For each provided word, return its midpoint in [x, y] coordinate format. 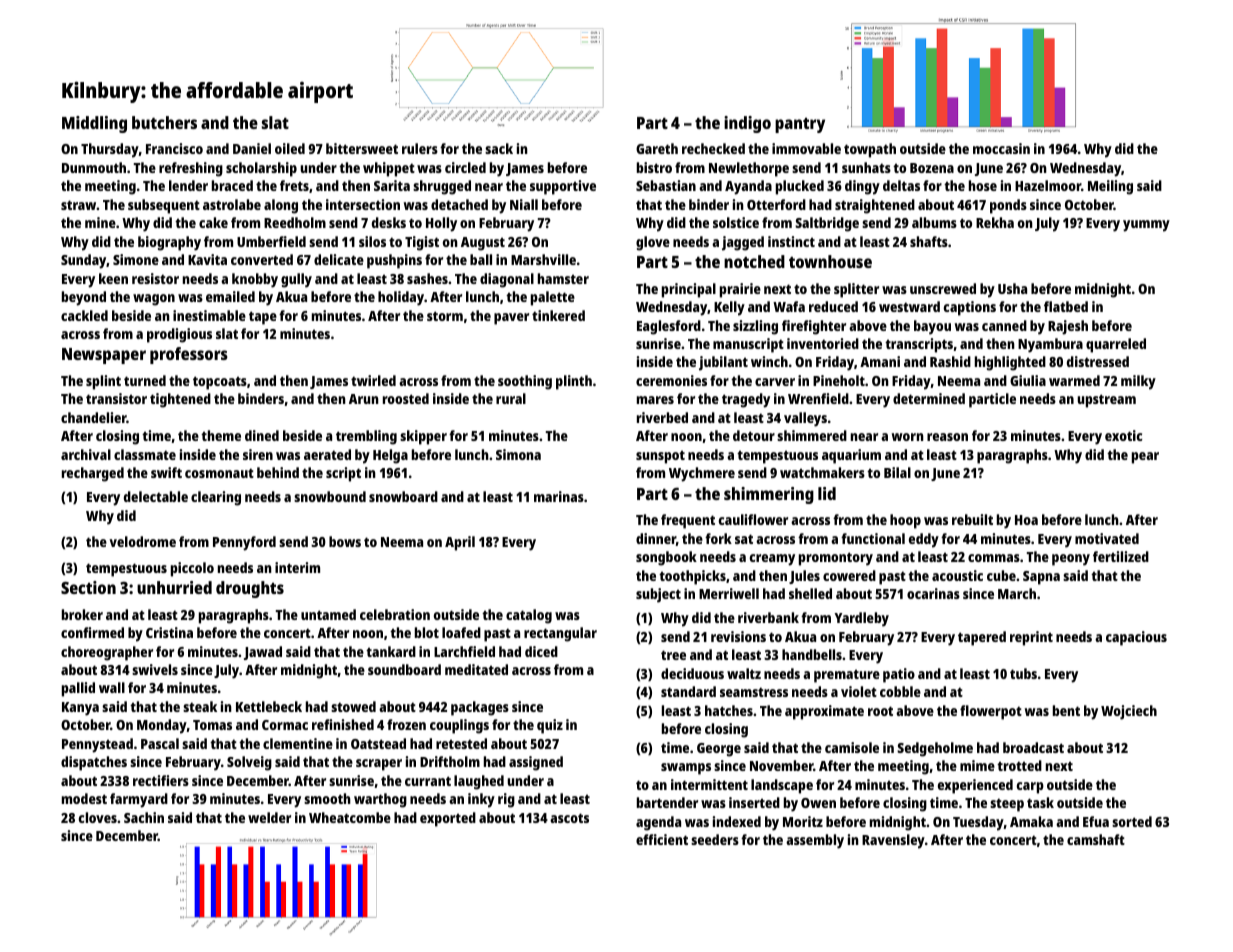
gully [296, 280]
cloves [98, 817]
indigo [747, 124]
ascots [569, 818]
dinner [656, 538]
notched [754, 261]
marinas [559, 496]
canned [1004, 325]
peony [1071, 560]
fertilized [1121, 556]
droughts [250, 589]
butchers [164, 122]
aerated [327, 454]
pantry [800, 125]
